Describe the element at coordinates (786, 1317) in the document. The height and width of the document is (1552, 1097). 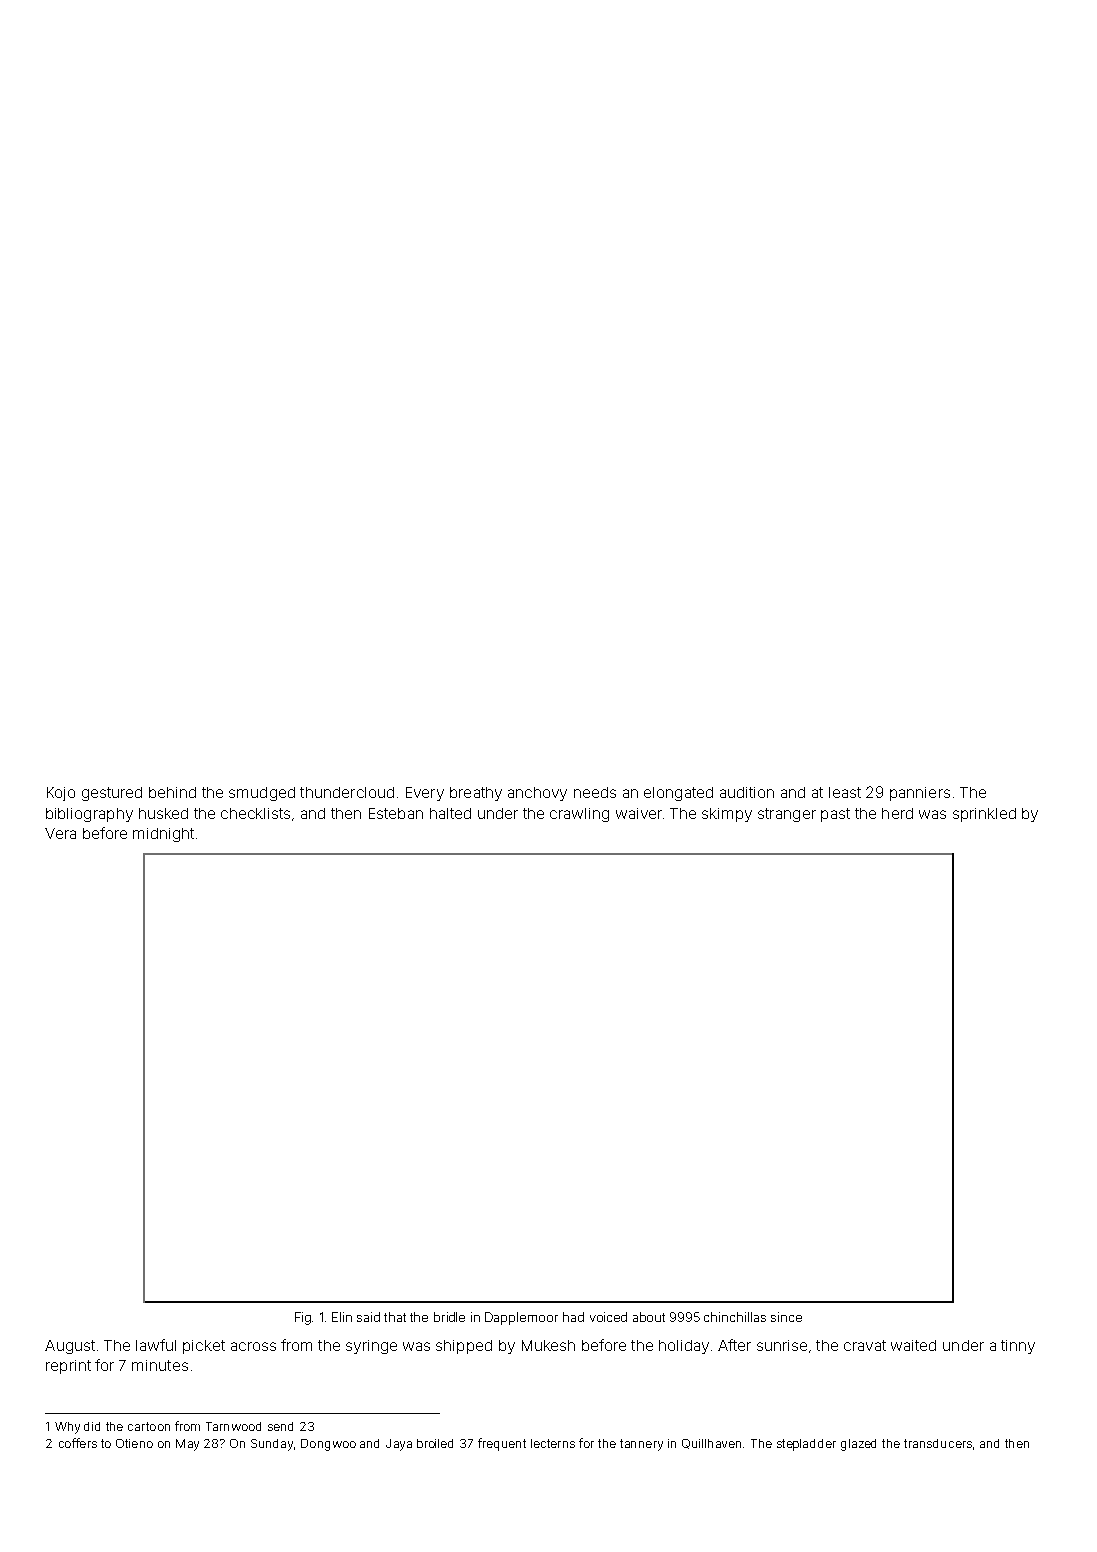
I see `since` at that location.
